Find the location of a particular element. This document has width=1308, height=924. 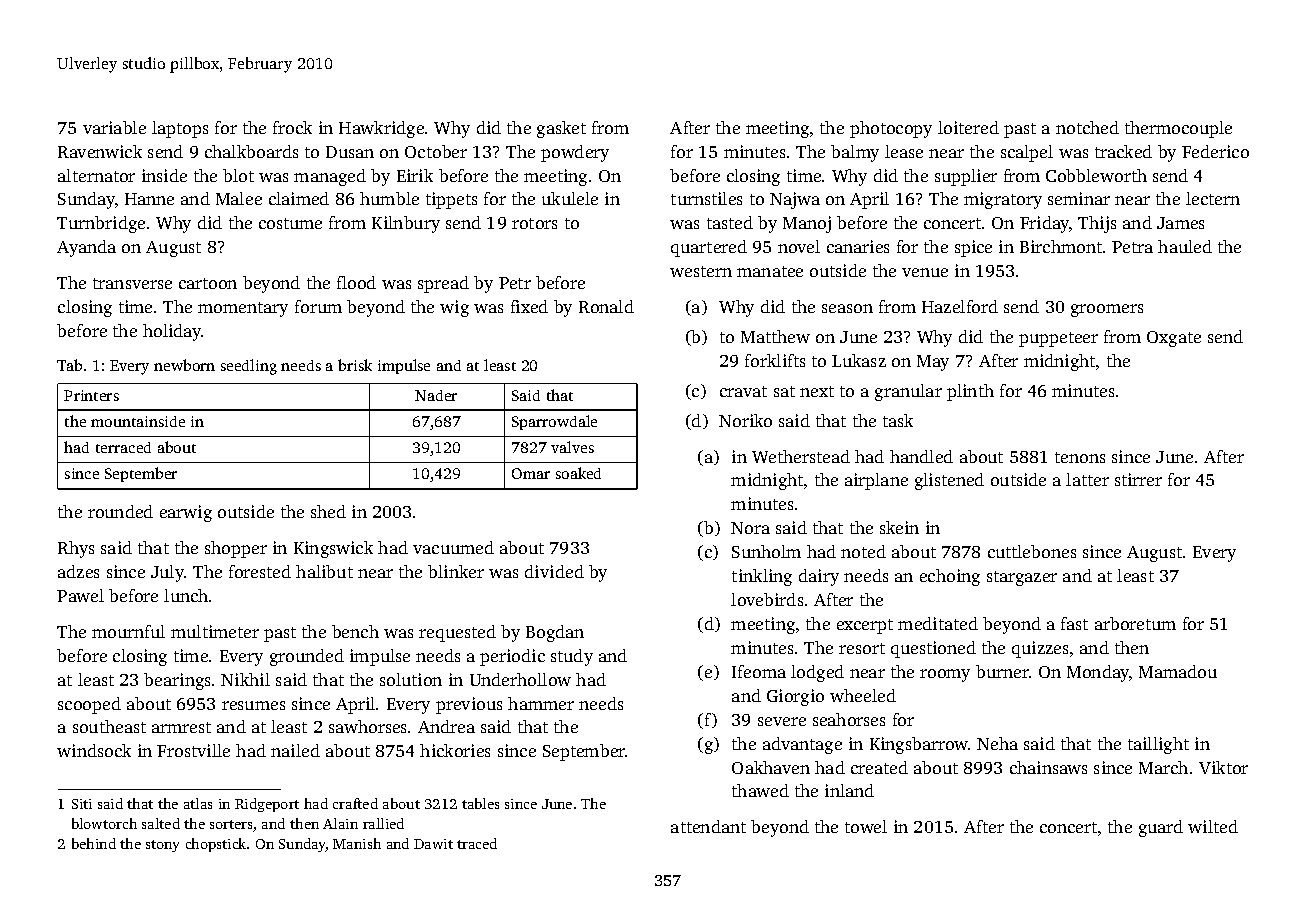

Noriko is located at coordinates (745, 420).
